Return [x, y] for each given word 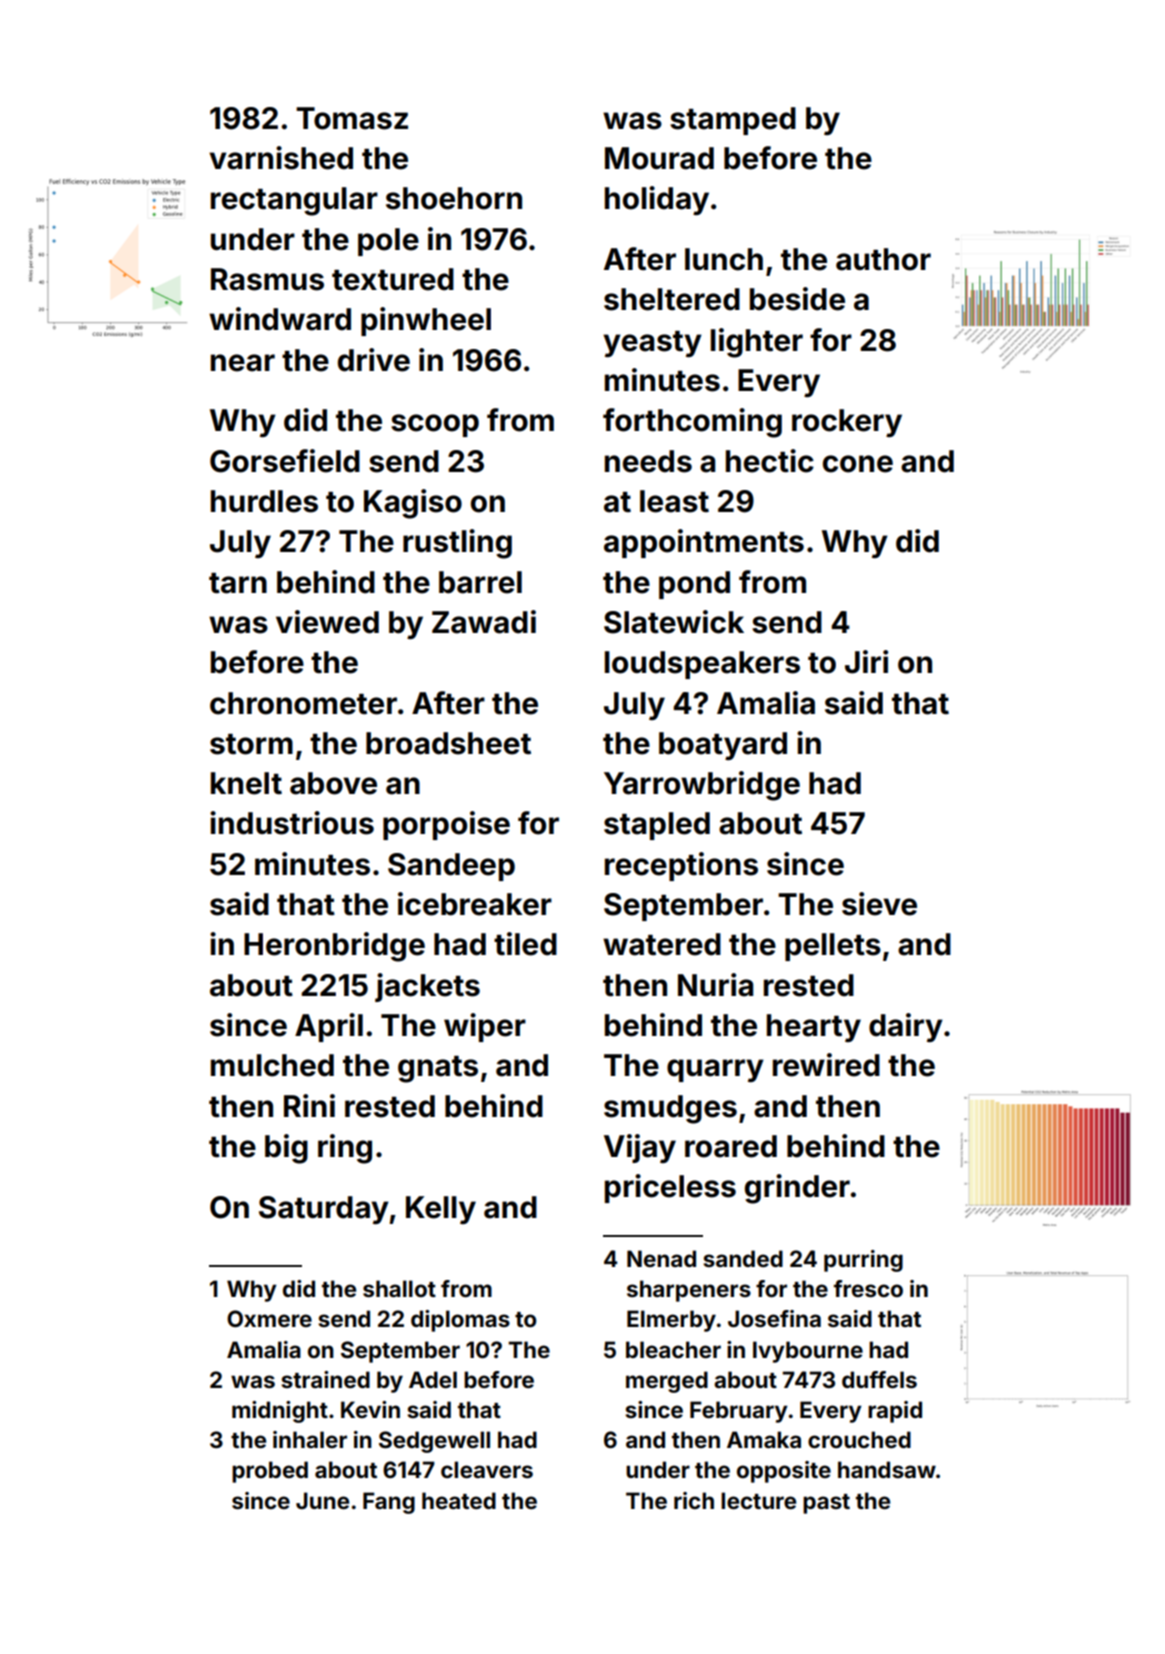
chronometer [303, 703]
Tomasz [352, 118]
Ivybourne [808, 1352]
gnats [438, 1069]
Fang [389, 1503]
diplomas [460, 1321]
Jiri [866, 662]
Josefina [774, 1318]
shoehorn [454, 198]
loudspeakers [702, 665]
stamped [733, 121]
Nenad [661, 1258]
